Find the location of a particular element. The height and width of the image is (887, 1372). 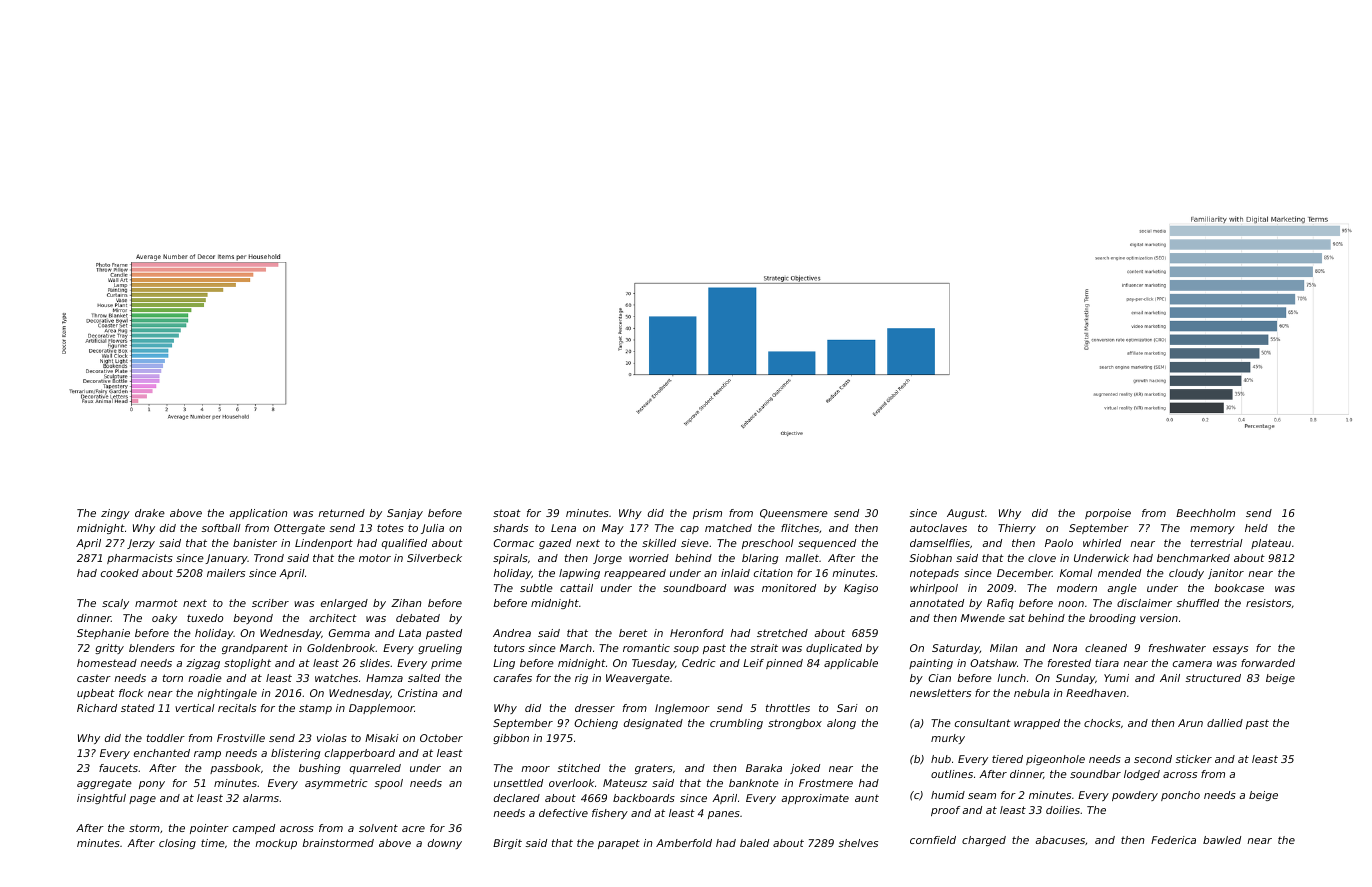

prism is located at coordinates (707, 514).
